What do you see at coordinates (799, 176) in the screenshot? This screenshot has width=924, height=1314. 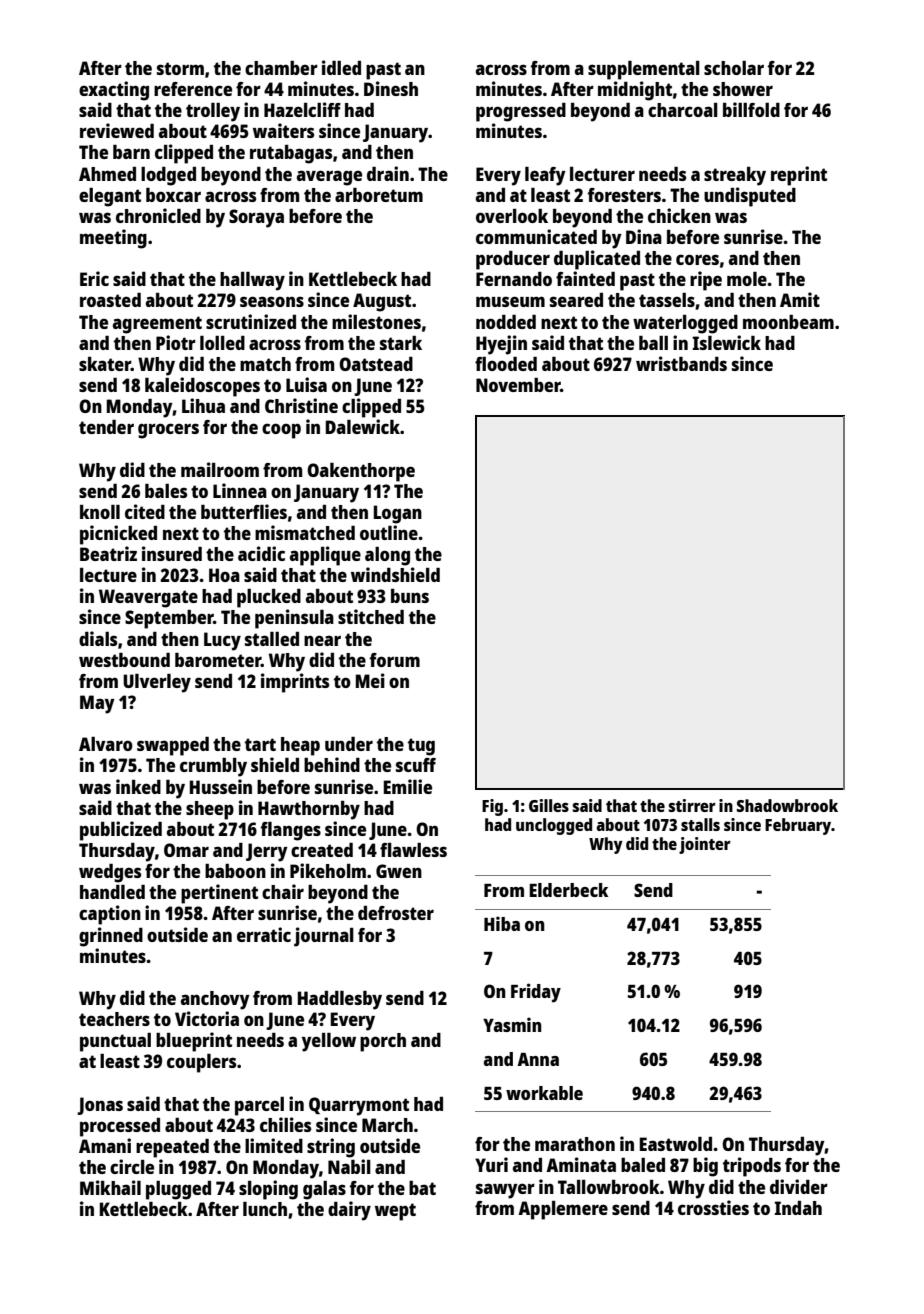 I see `reprint` at bounding box center [799, 176].
